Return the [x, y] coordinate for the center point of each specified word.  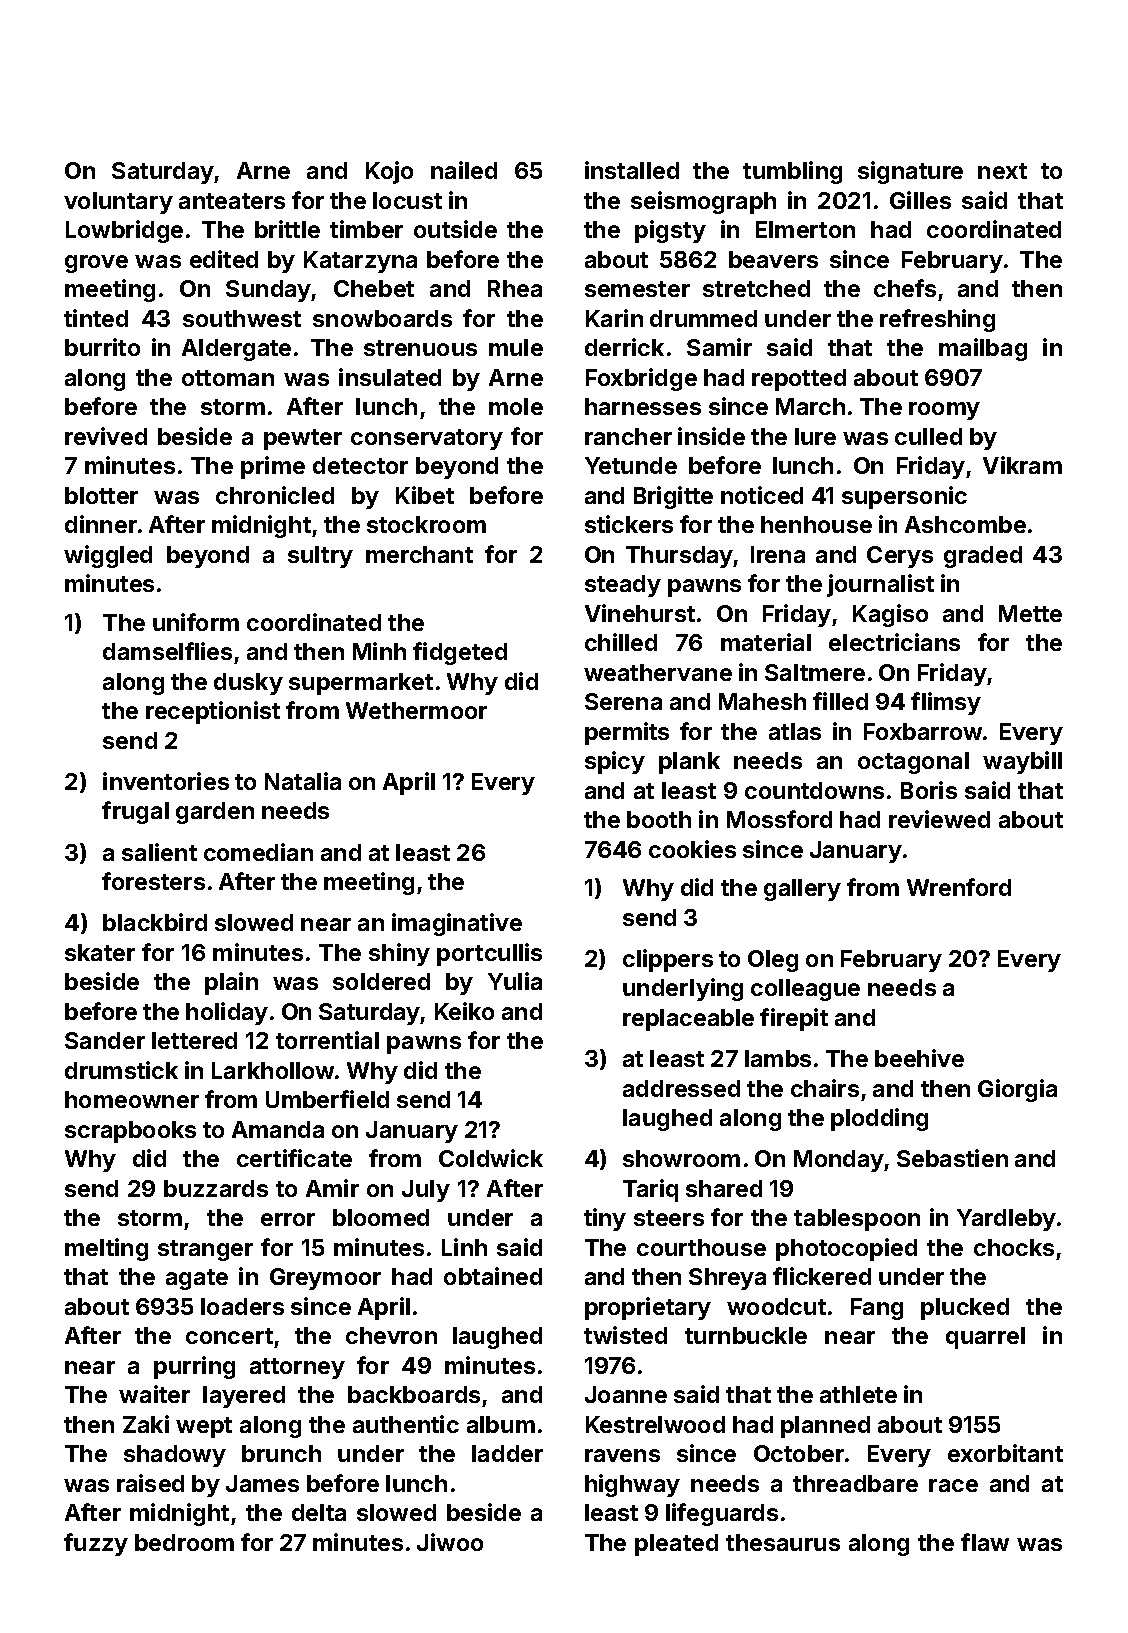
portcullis [489, 954]
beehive [919, 1058]
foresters [153, 881]
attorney [297, 1368]
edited [224, 259]
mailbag [983, 349]
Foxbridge [641, 379]
